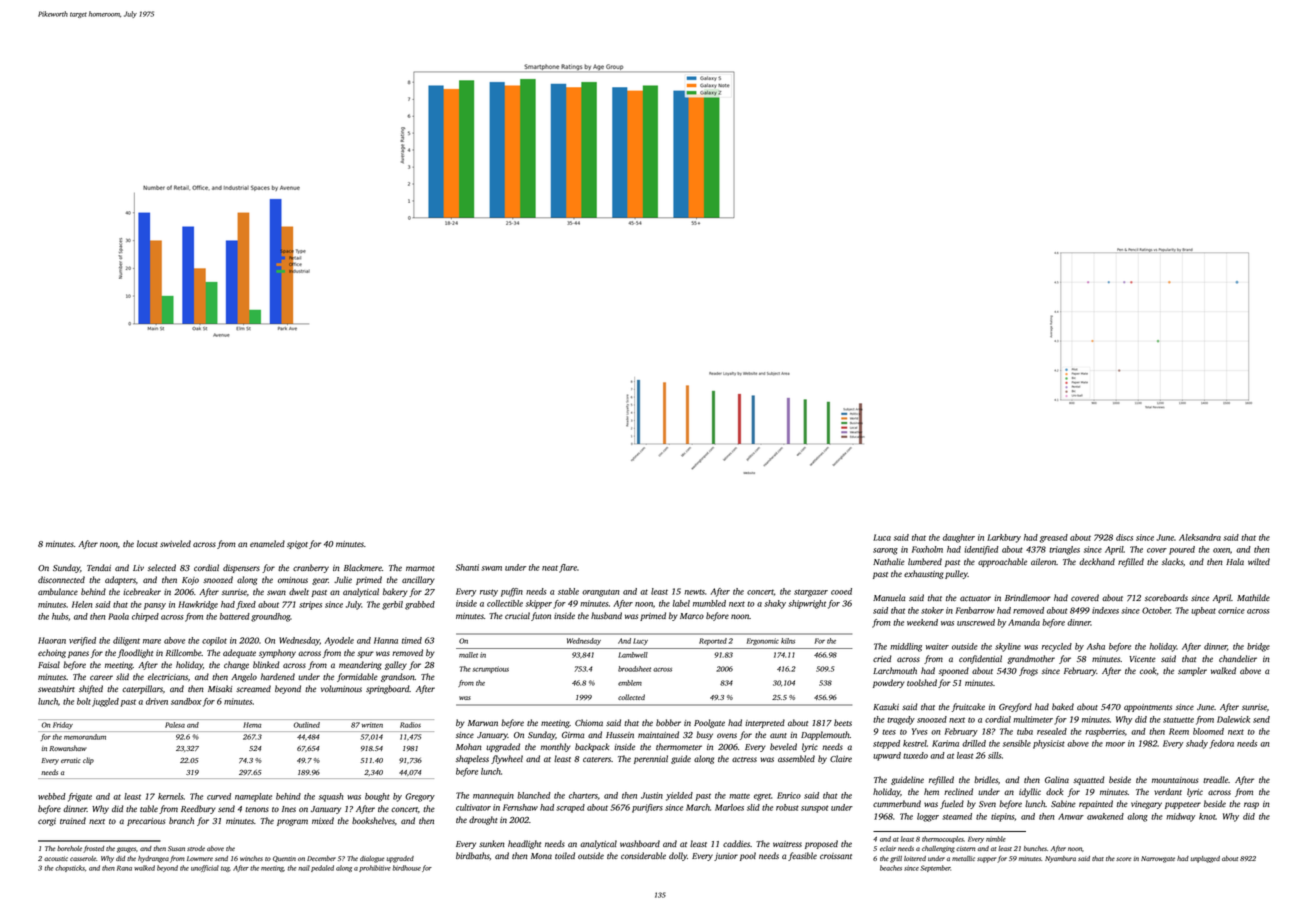  What do you see at coordinates (88, 761) in the screenshot?
I see `clip` at bounding box center [88, 761].
